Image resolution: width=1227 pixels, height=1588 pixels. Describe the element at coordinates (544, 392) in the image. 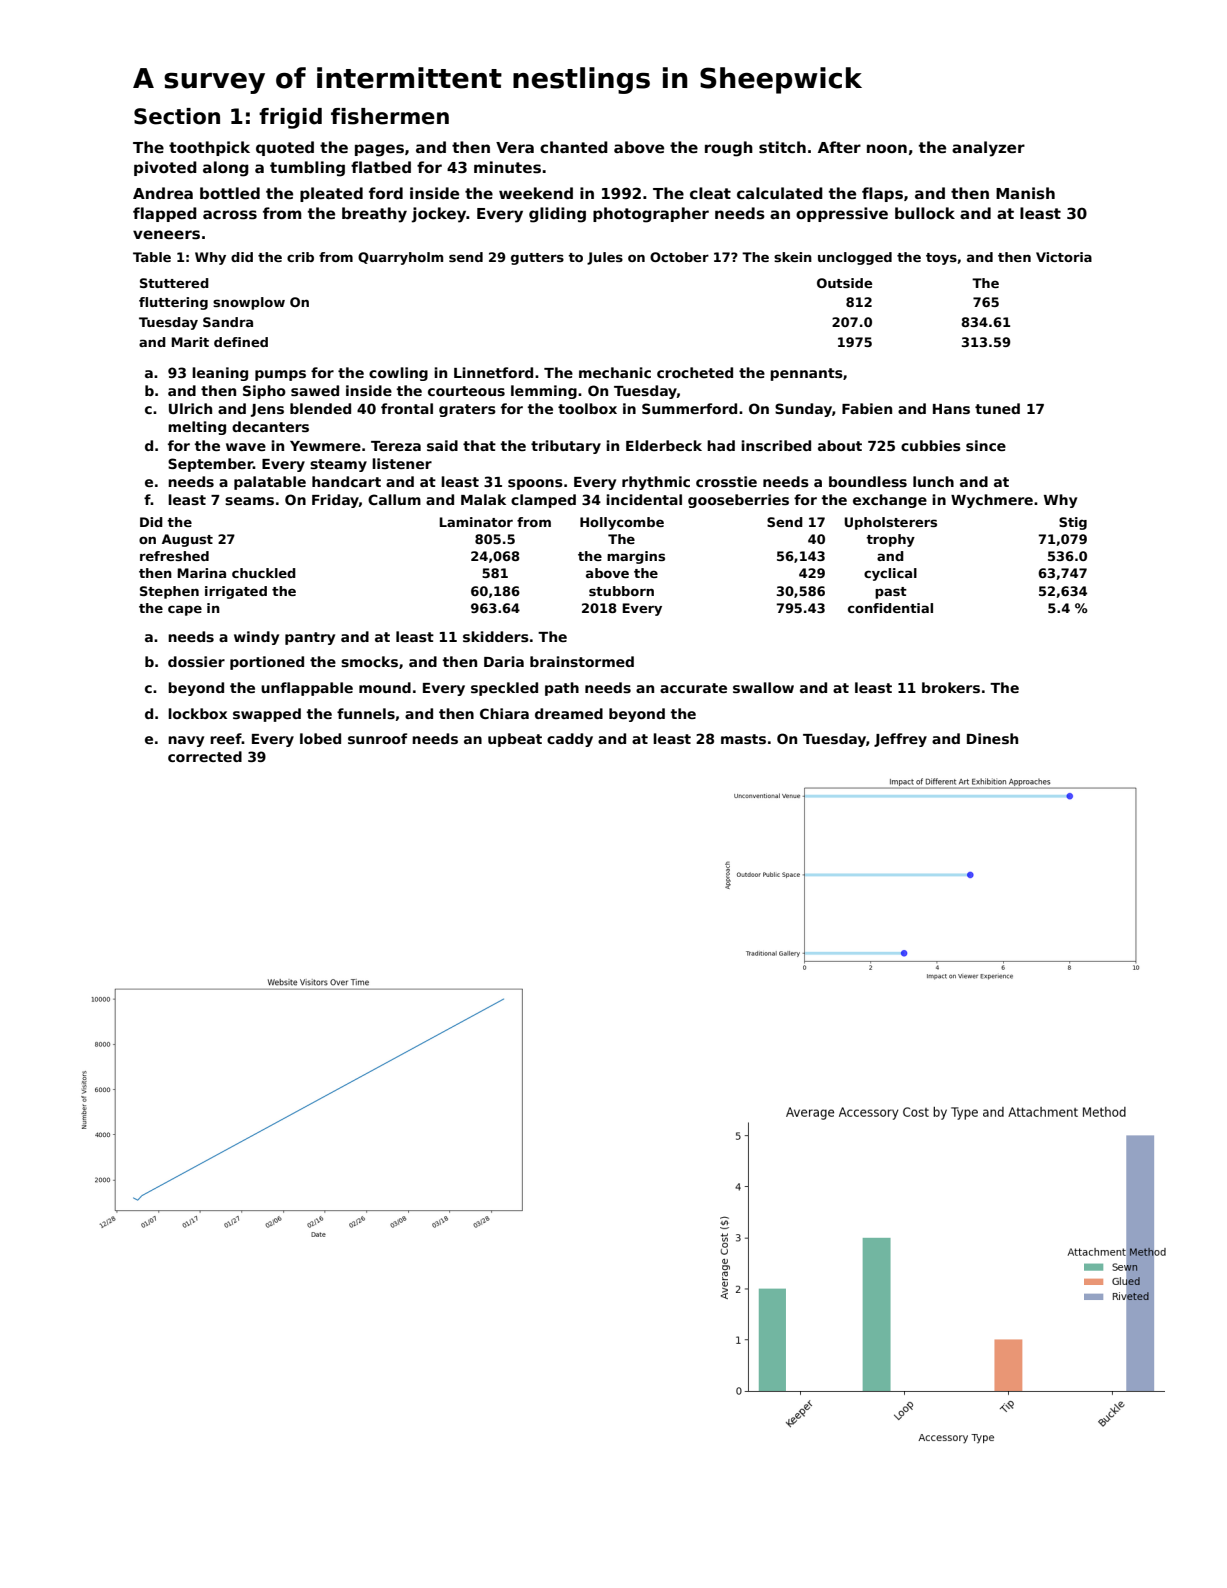

I see `lemming` at that location.
